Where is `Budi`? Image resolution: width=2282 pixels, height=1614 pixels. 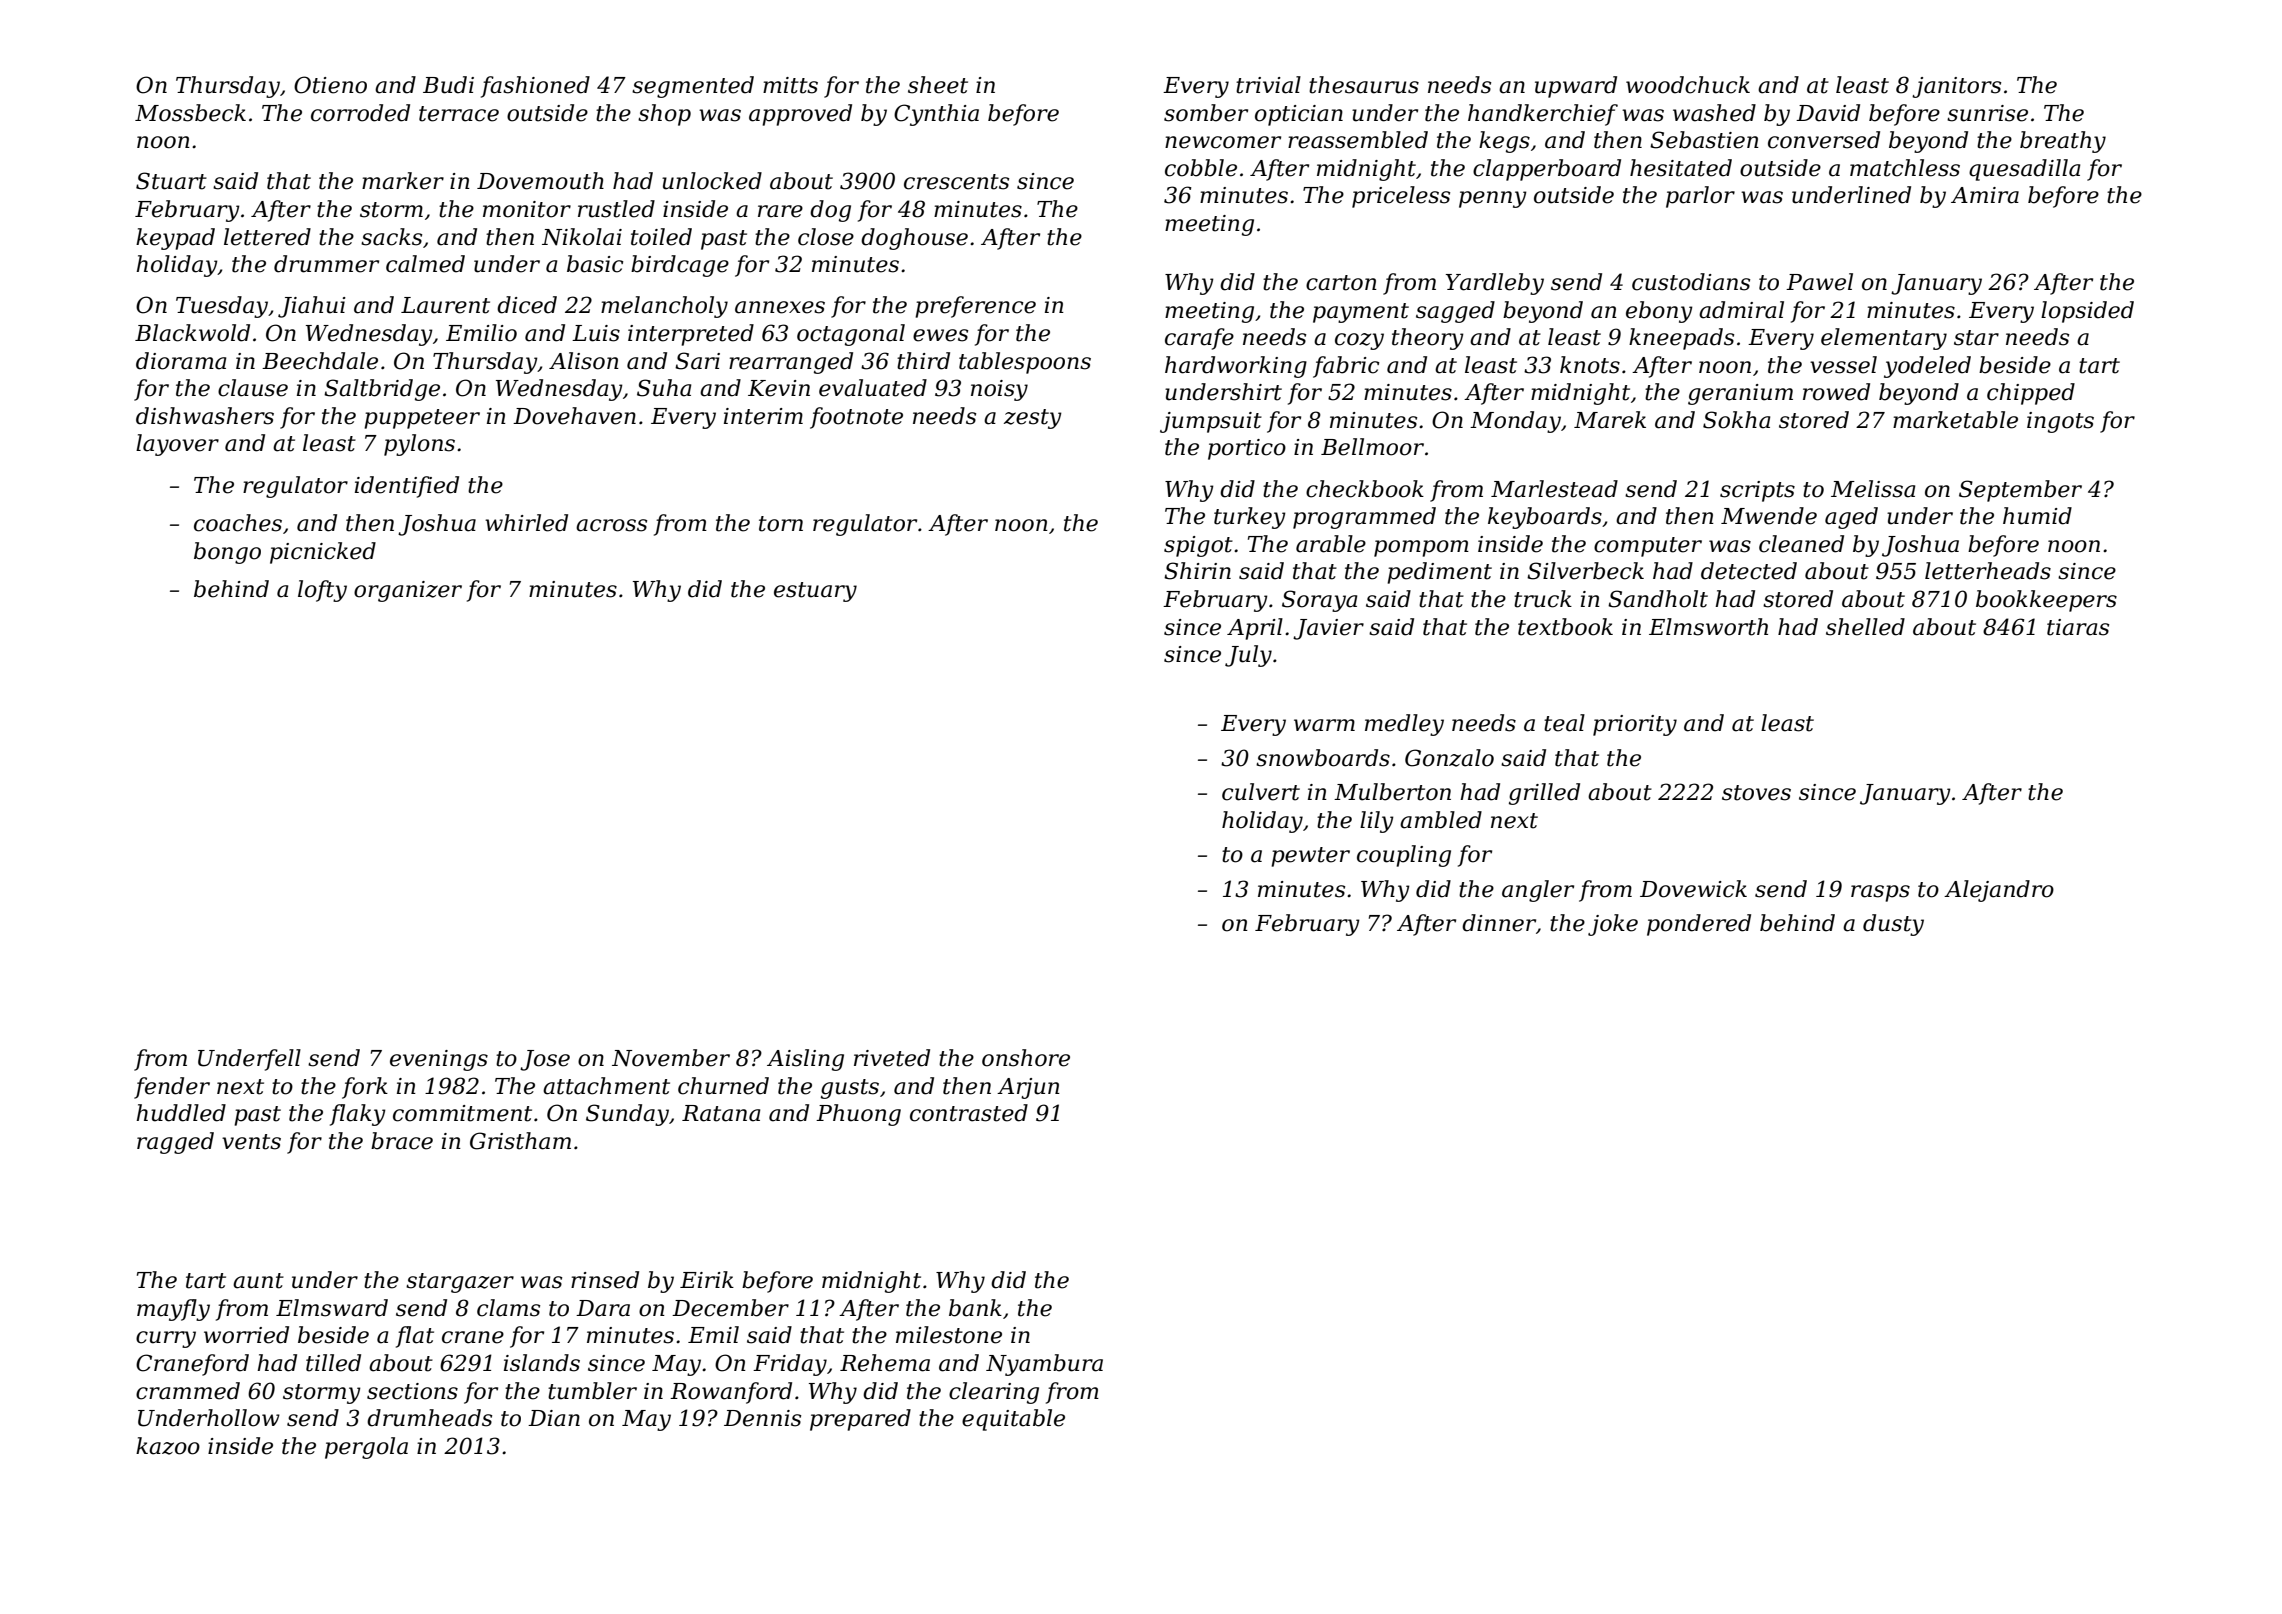 Budi is located at coordinates (448, 85).
